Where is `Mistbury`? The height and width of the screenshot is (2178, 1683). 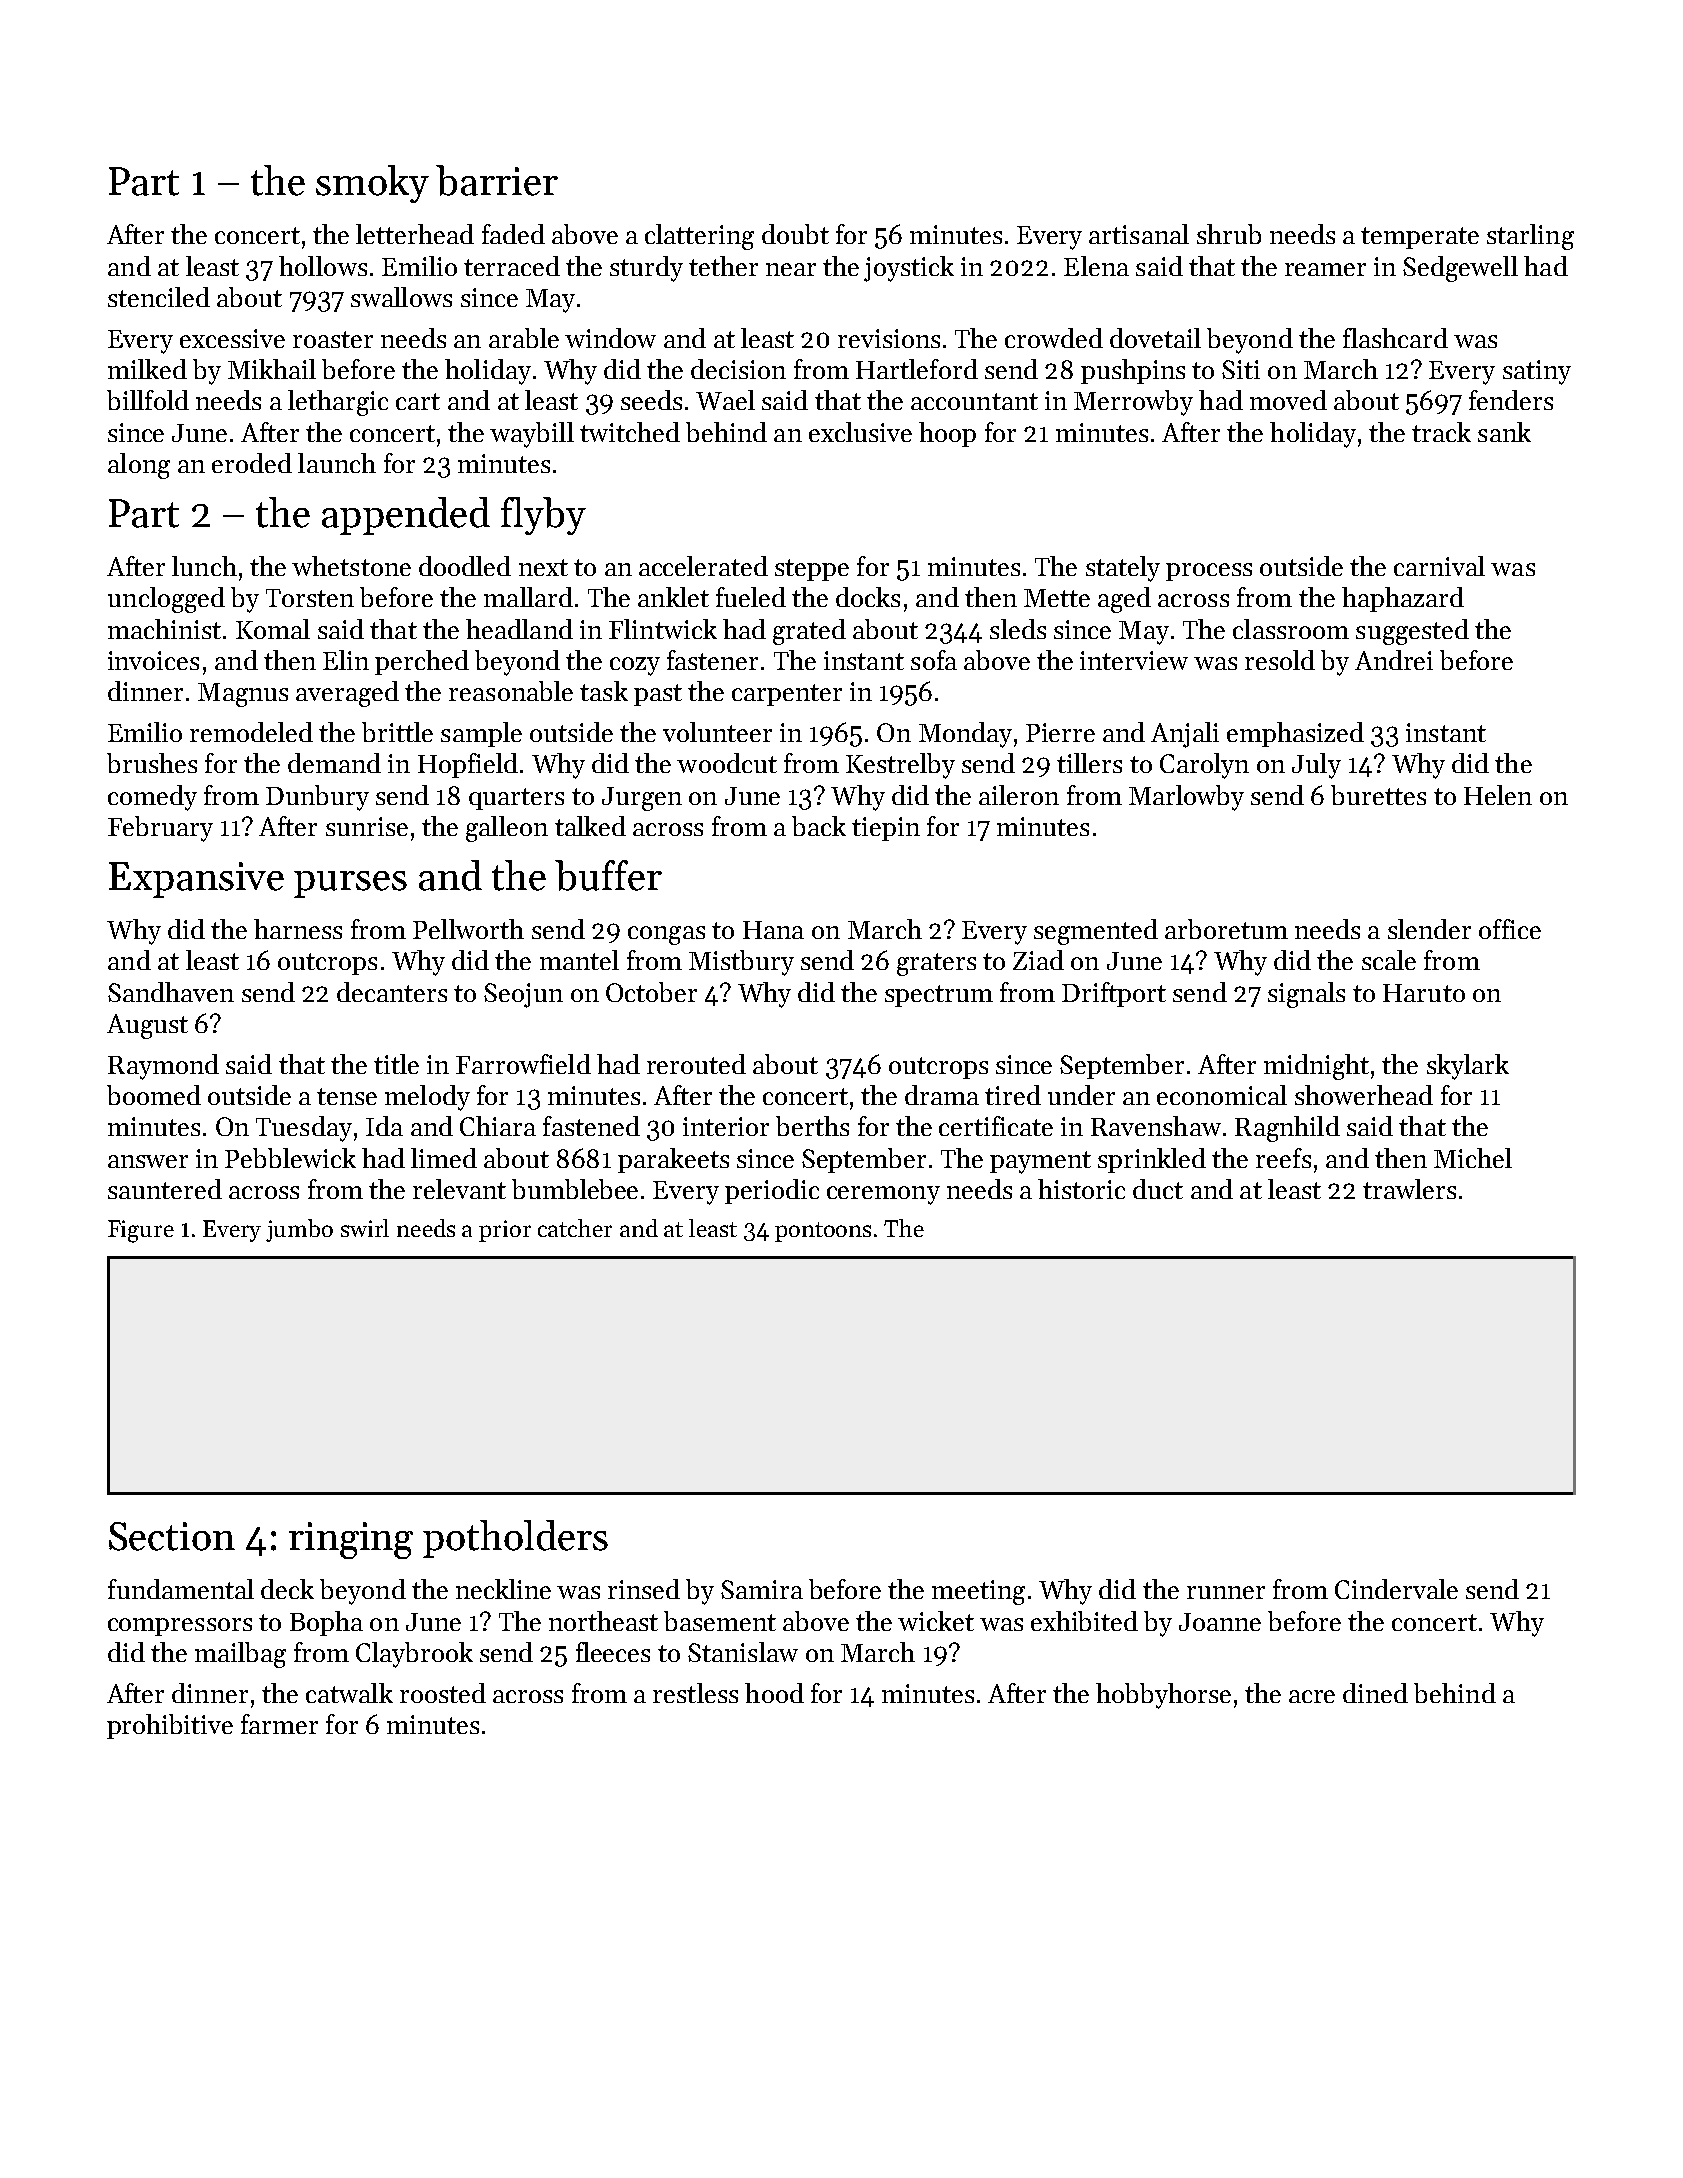 Mistbury is located at coordinates (741, 963).
